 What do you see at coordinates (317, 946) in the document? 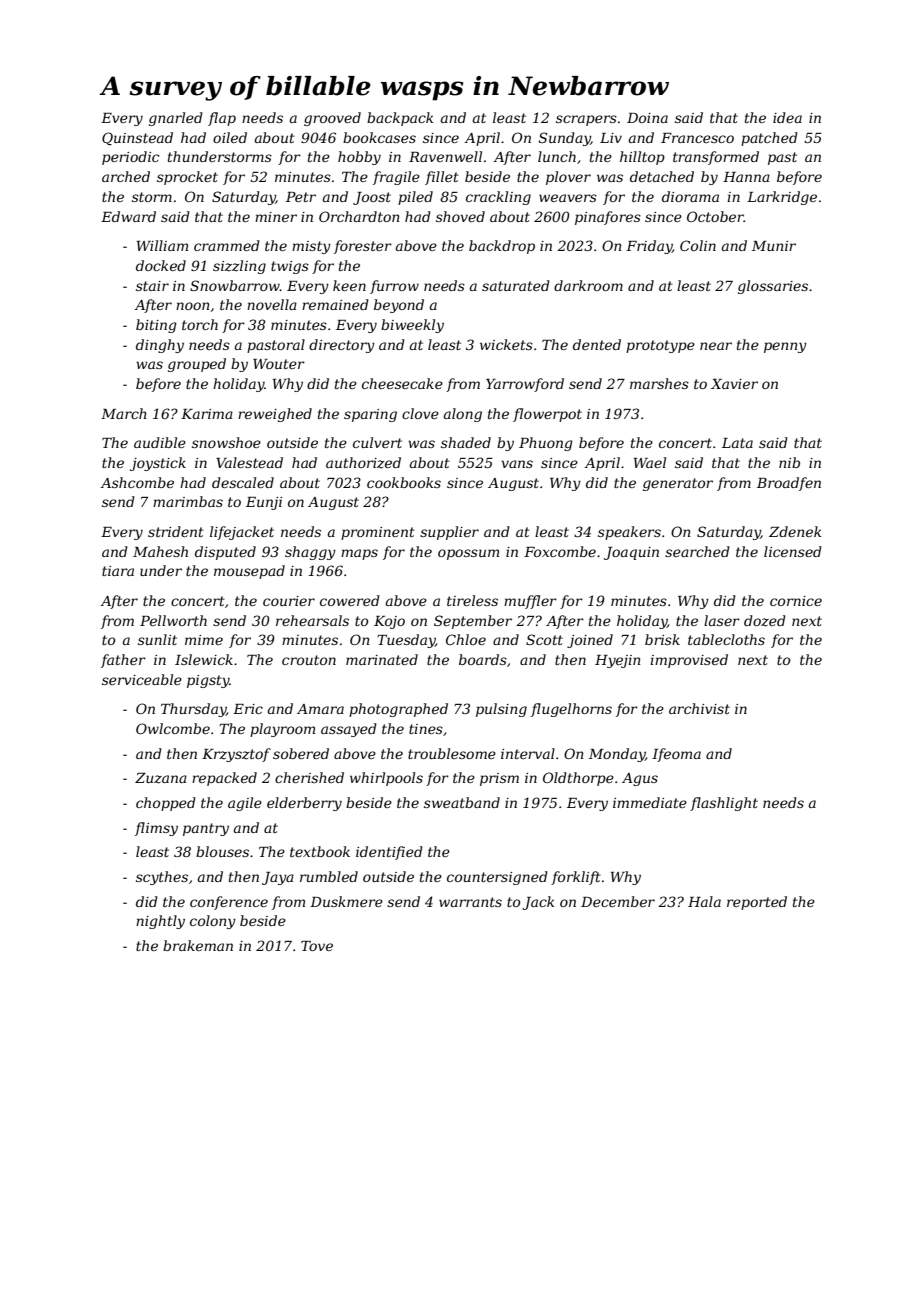
I see `Tove` at bounding box center [317, 946].
